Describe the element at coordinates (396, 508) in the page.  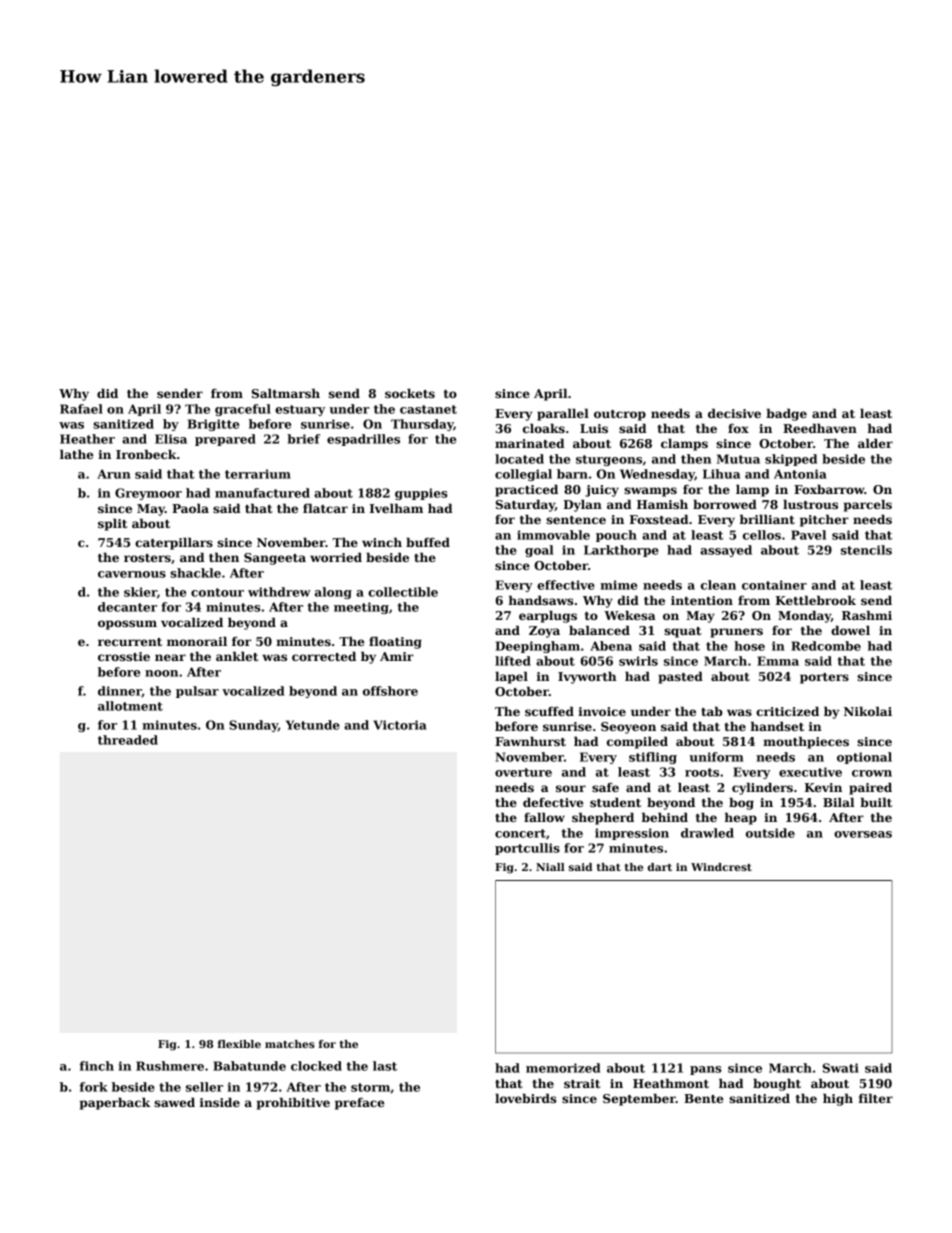
I see `Ivelham` at that location.
